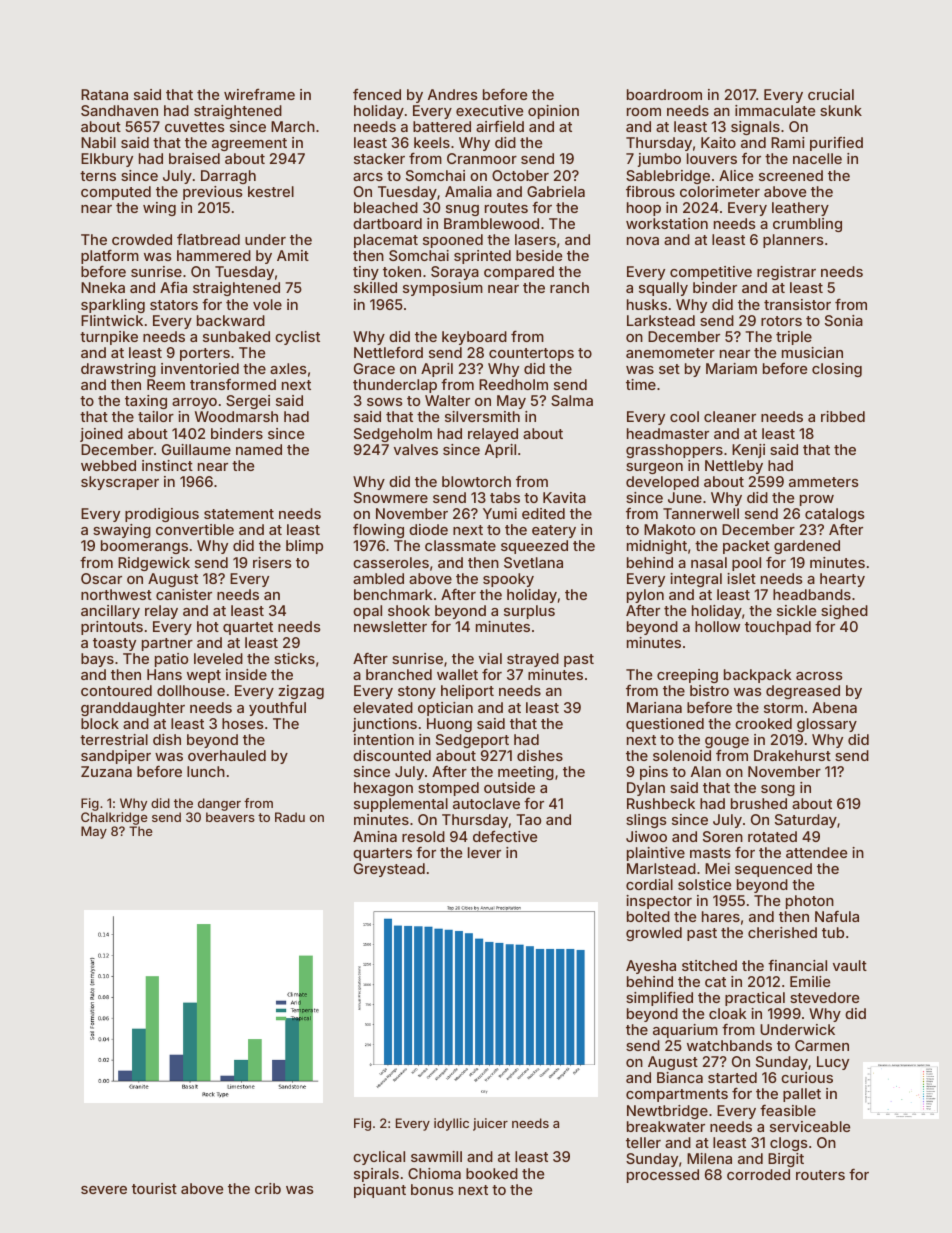 The height and width of the screenshot is (1233, 952). I want to click on statement, so click(239, 514).
